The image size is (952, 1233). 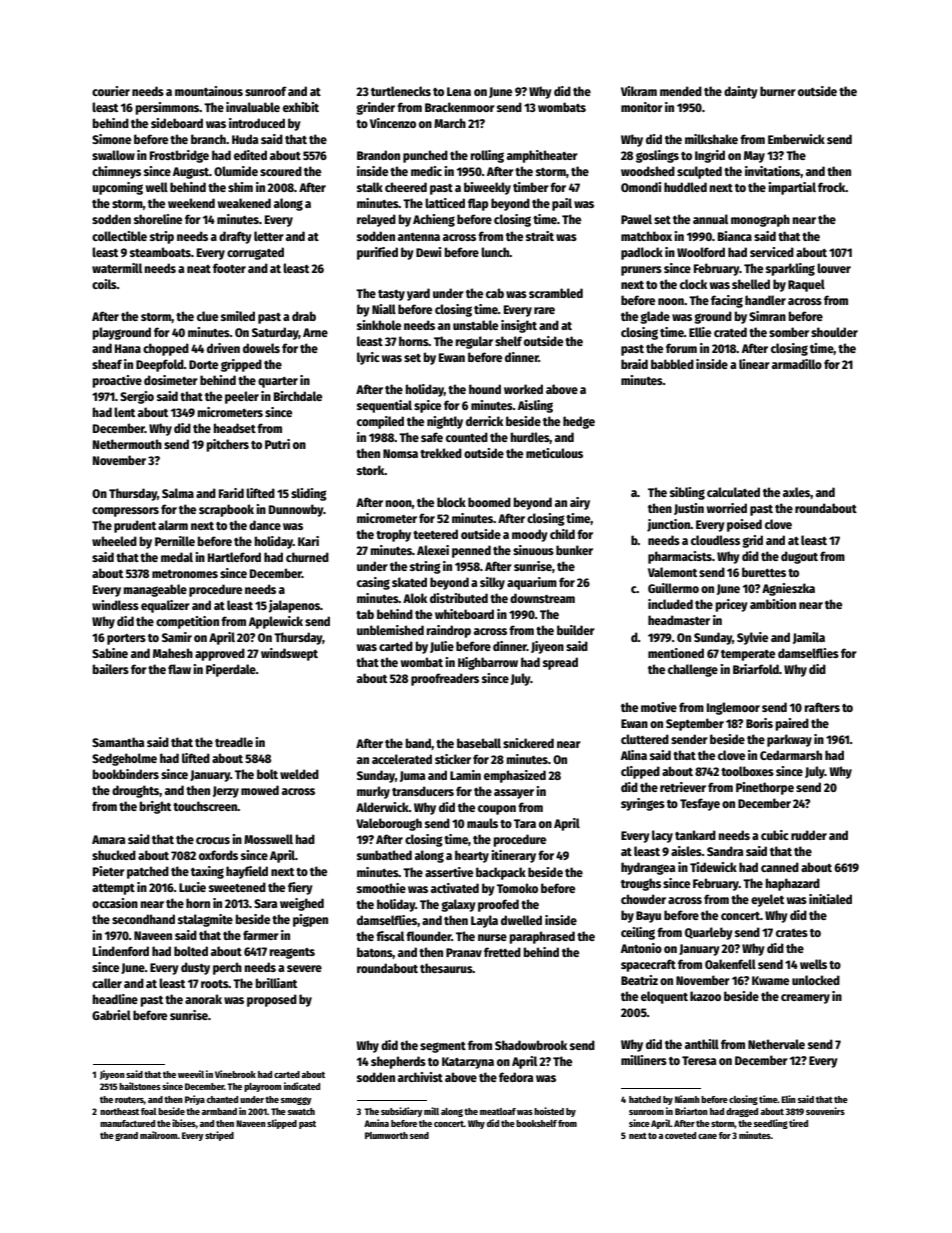 What do you see at coordinates (834, 332) in the document?
I see `shoulder` at bounding box center [834, 332].
